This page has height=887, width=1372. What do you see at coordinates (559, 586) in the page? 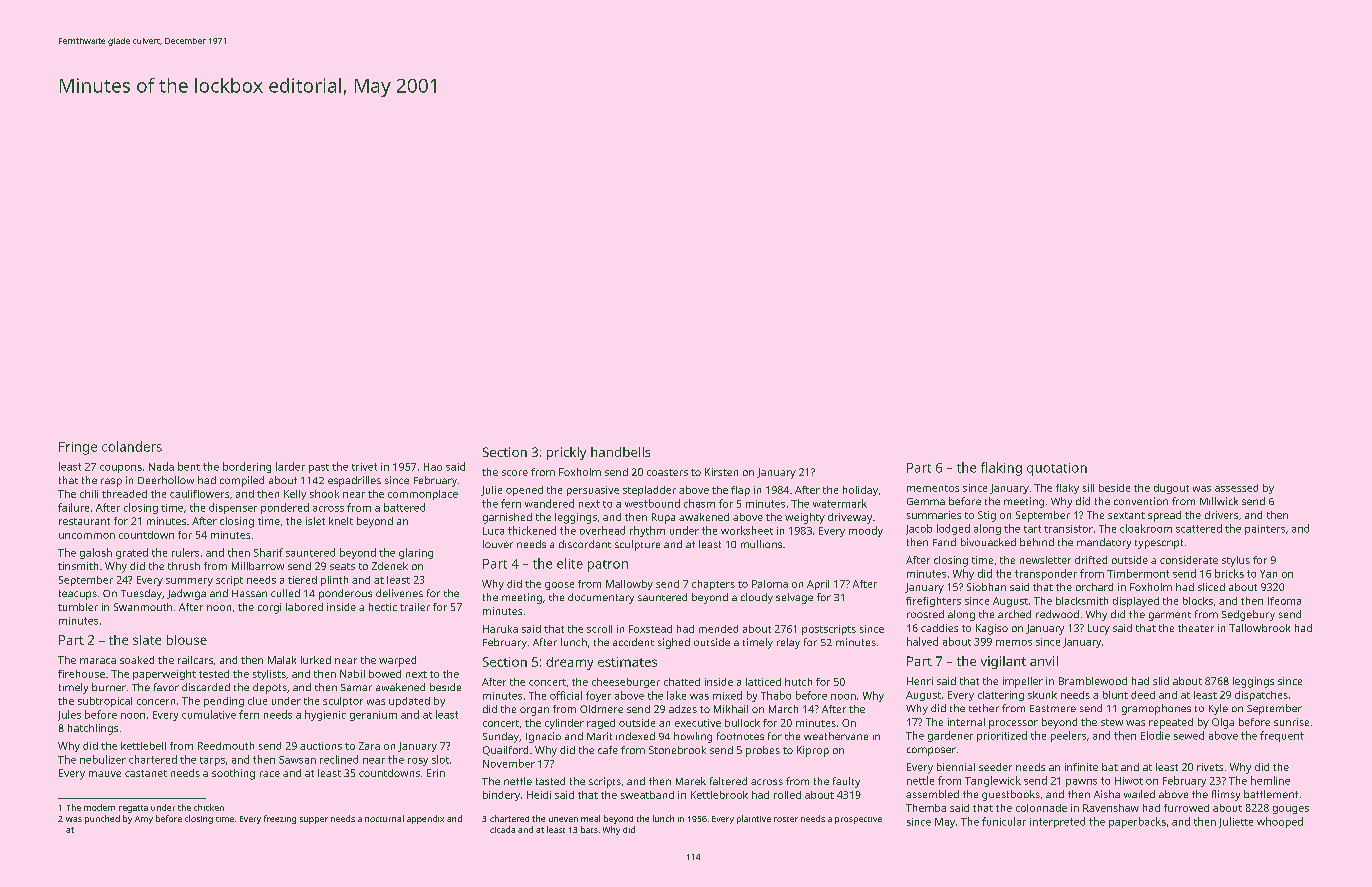
I see `goose` at bounding box center [559, 586].
